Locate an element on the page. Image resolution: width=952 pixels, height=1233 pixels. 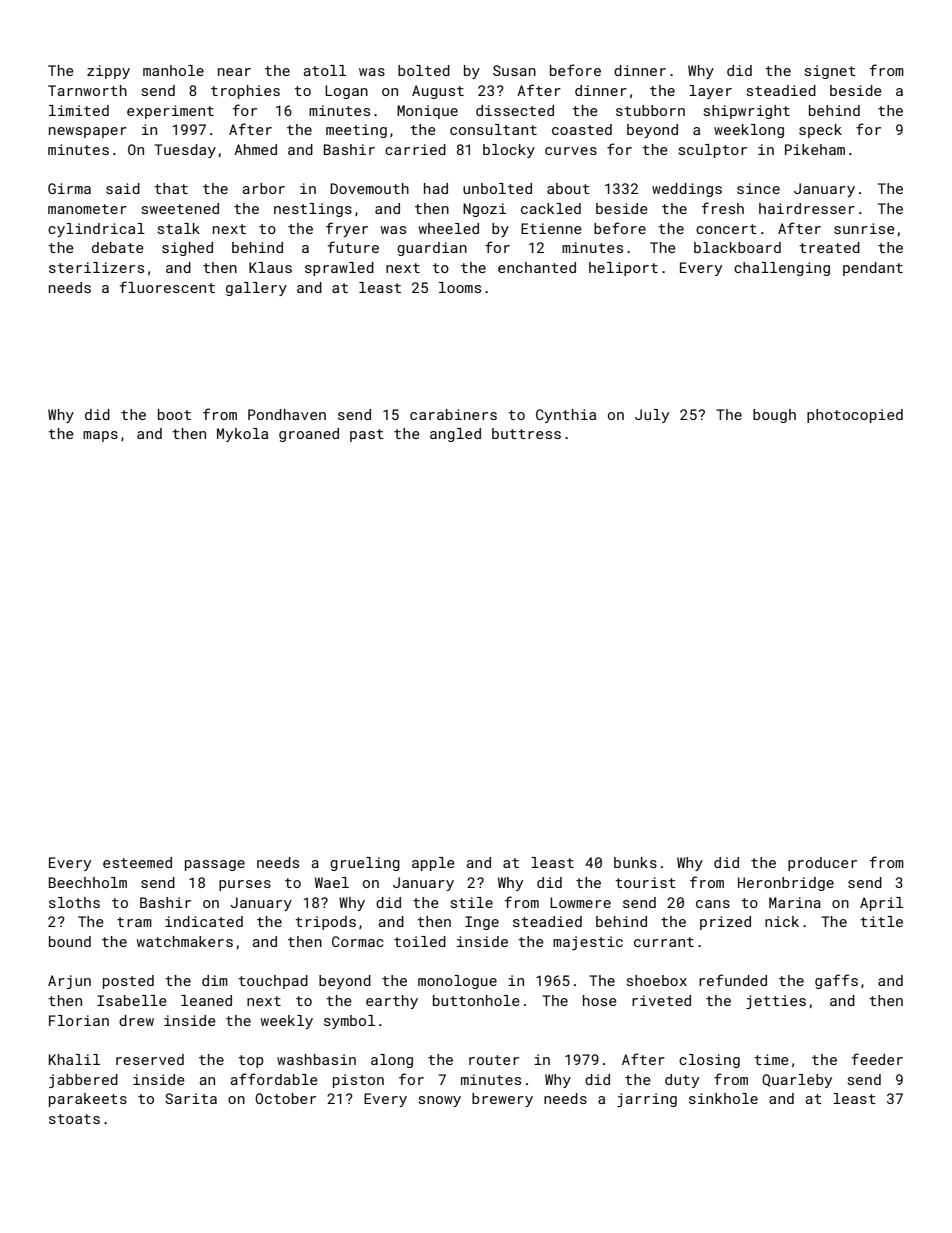
brewery is located at coordinates (502, 1100).
